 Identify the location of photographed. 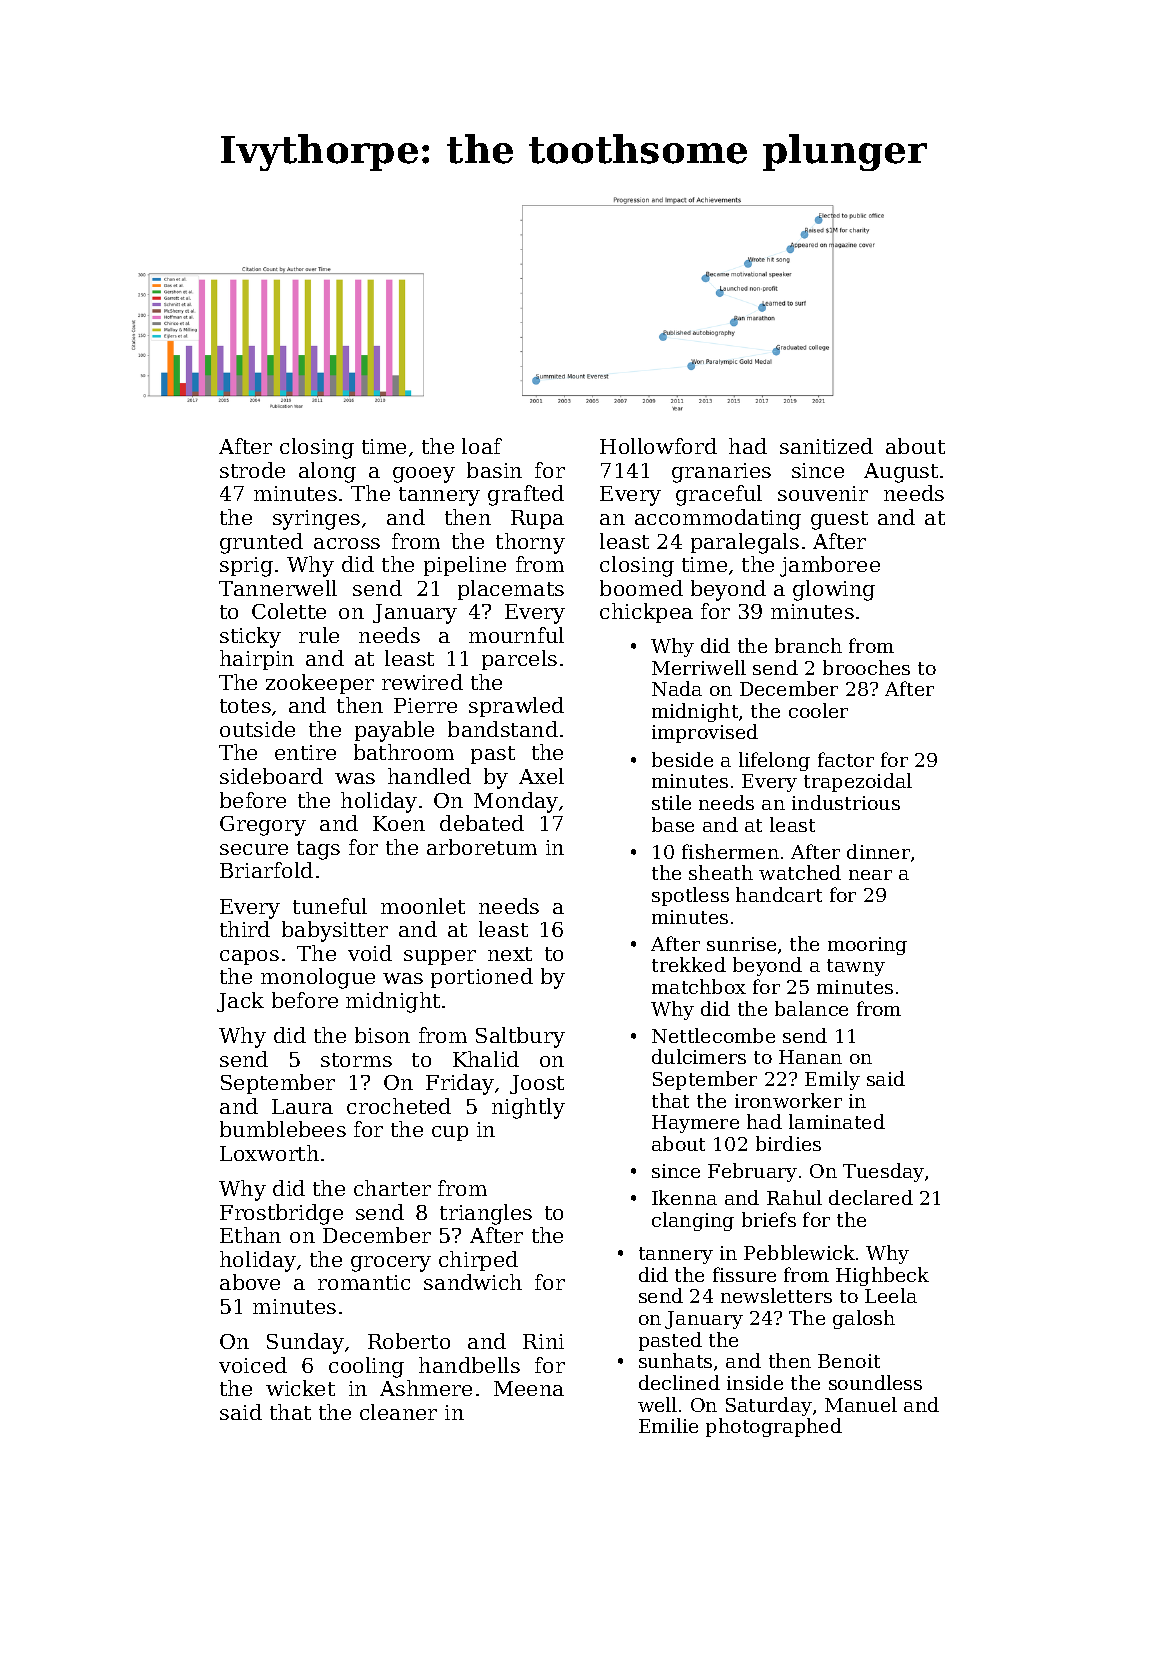
(774, 1427).
